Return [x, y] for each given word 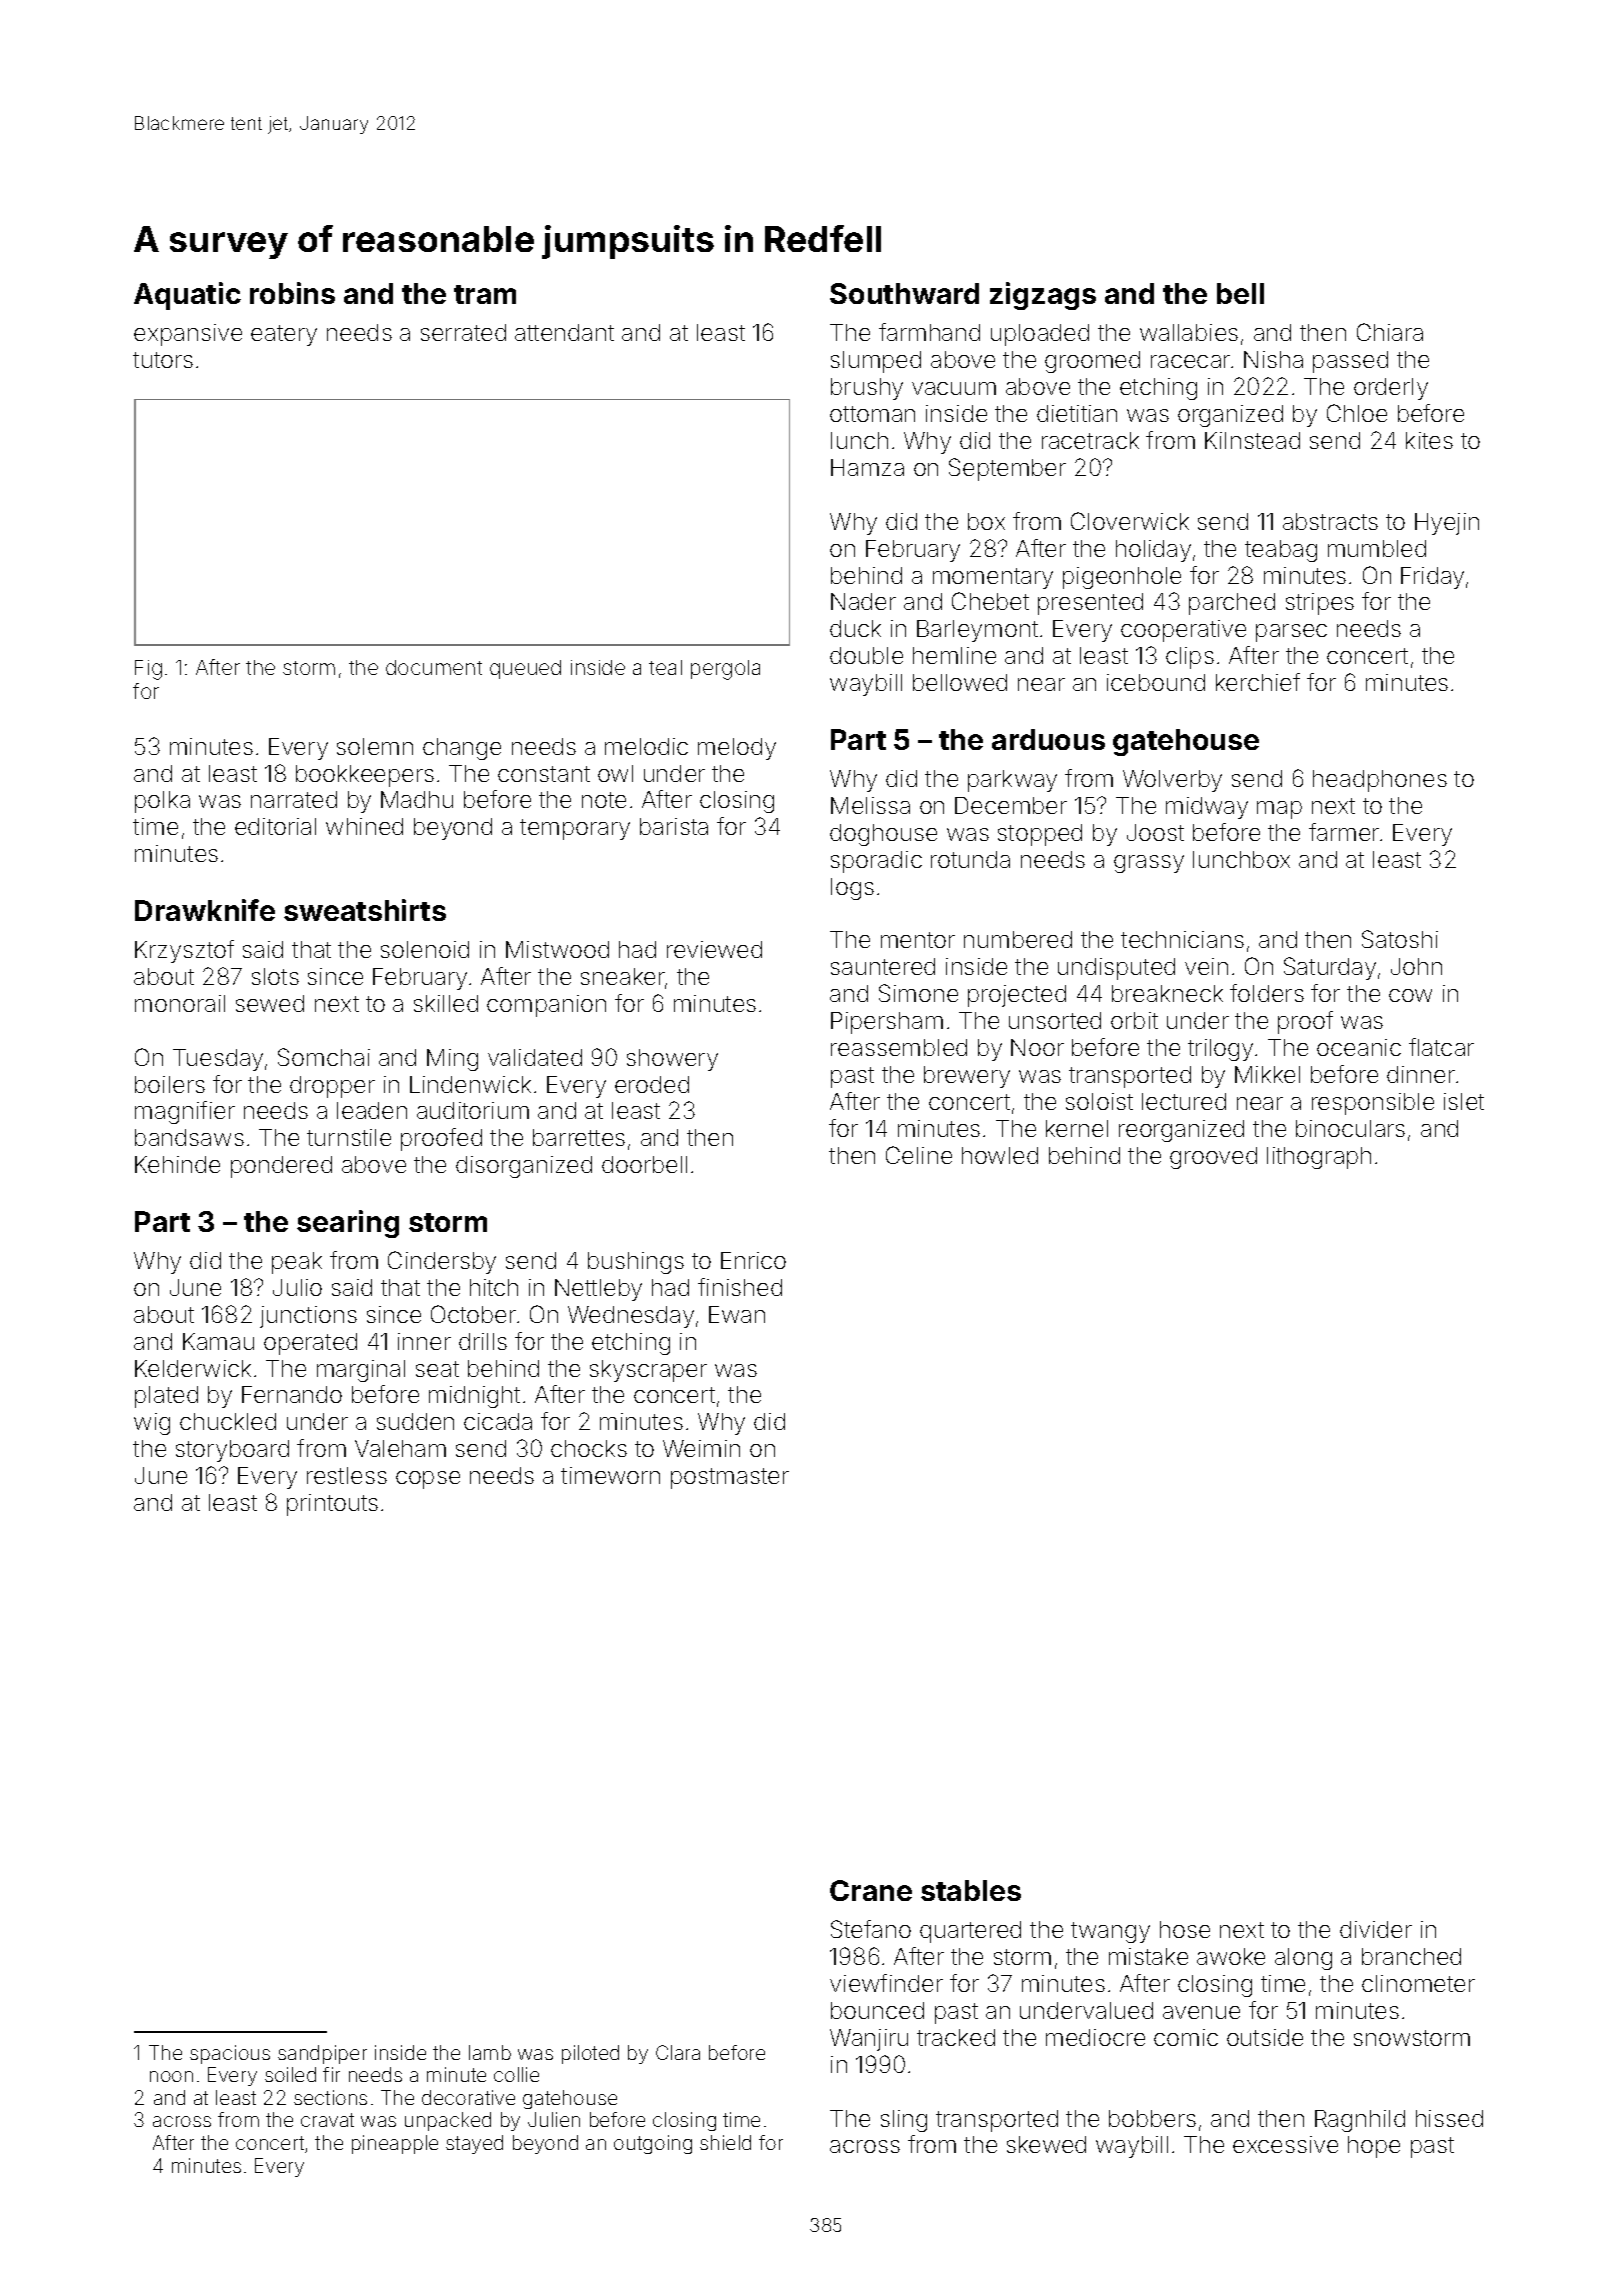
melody [737, 749]
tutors [163, 360]
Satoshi [1400, 939]
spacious [230, 2054]
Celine [919, 1155]
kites [1429, 440]
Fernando [292, 1394]
